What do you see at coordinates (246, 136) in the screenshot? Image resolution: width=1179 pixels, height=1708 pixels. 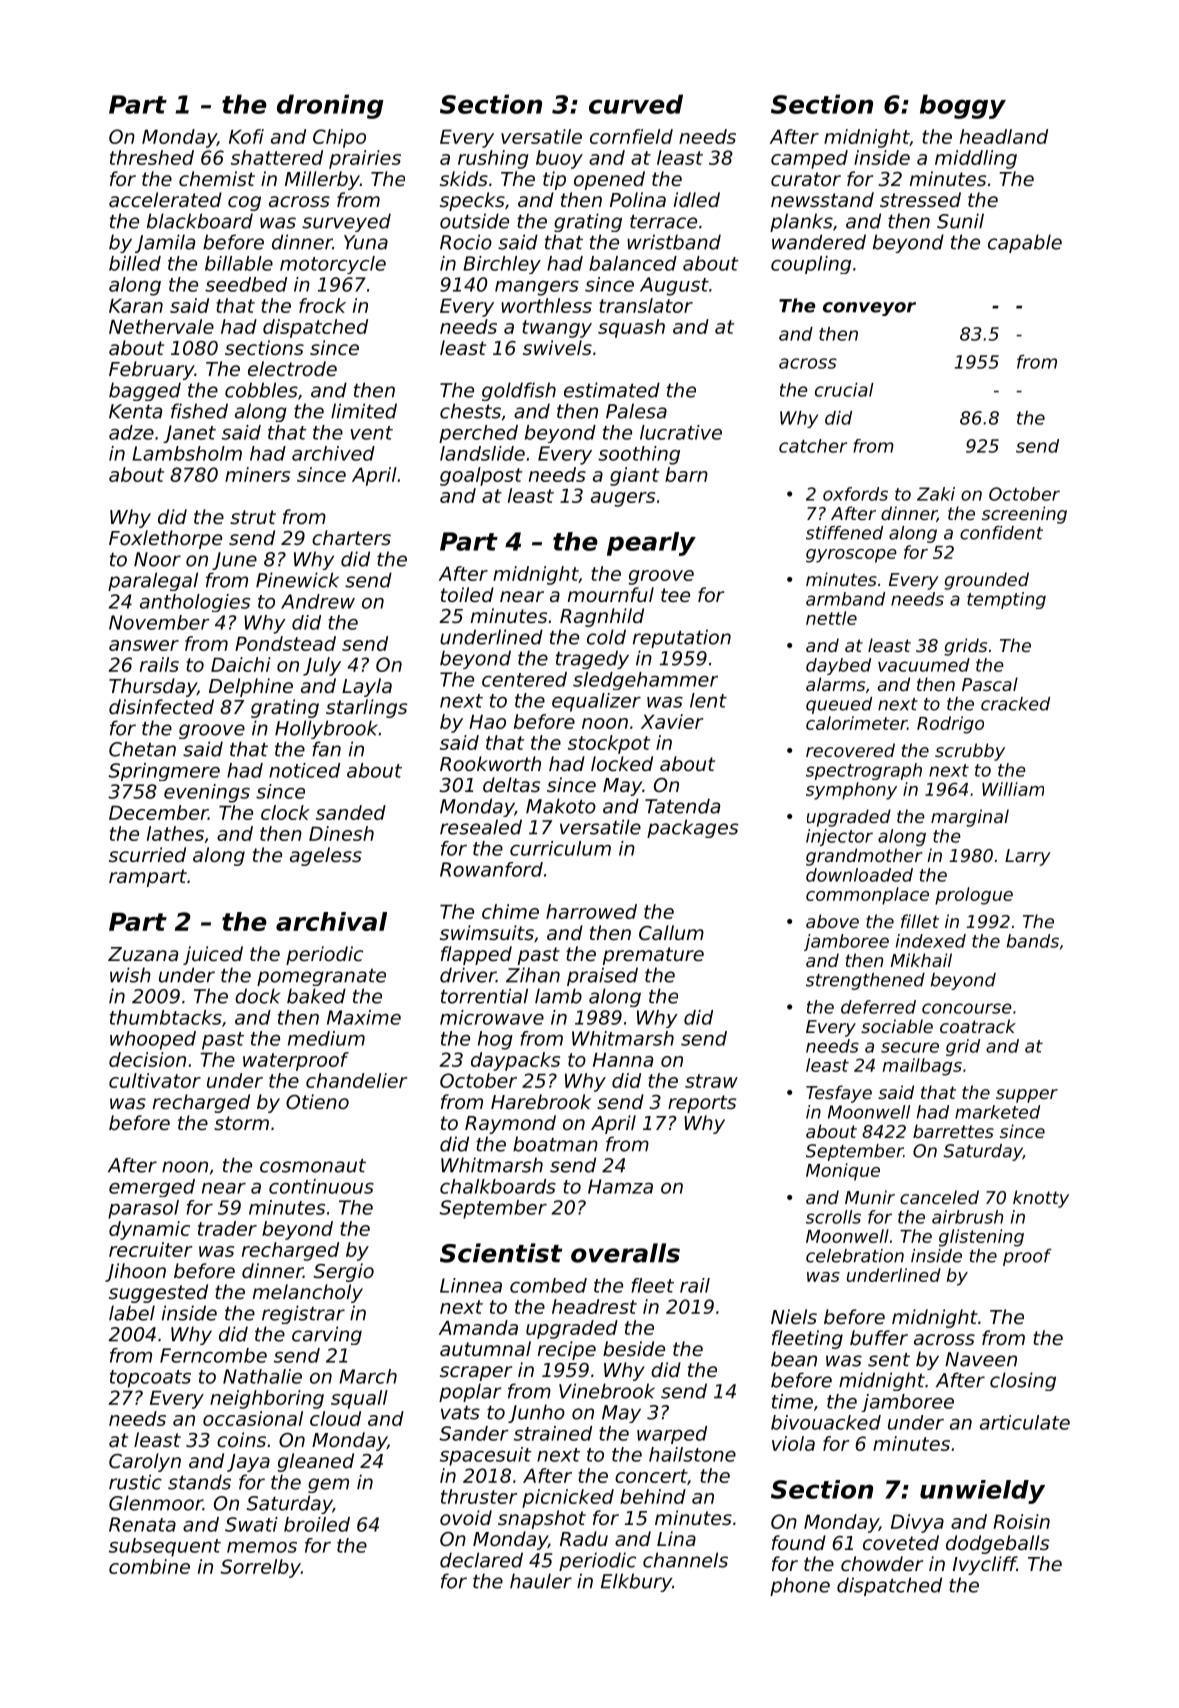 I see `Kofi` at bounding box center [246, 136].
